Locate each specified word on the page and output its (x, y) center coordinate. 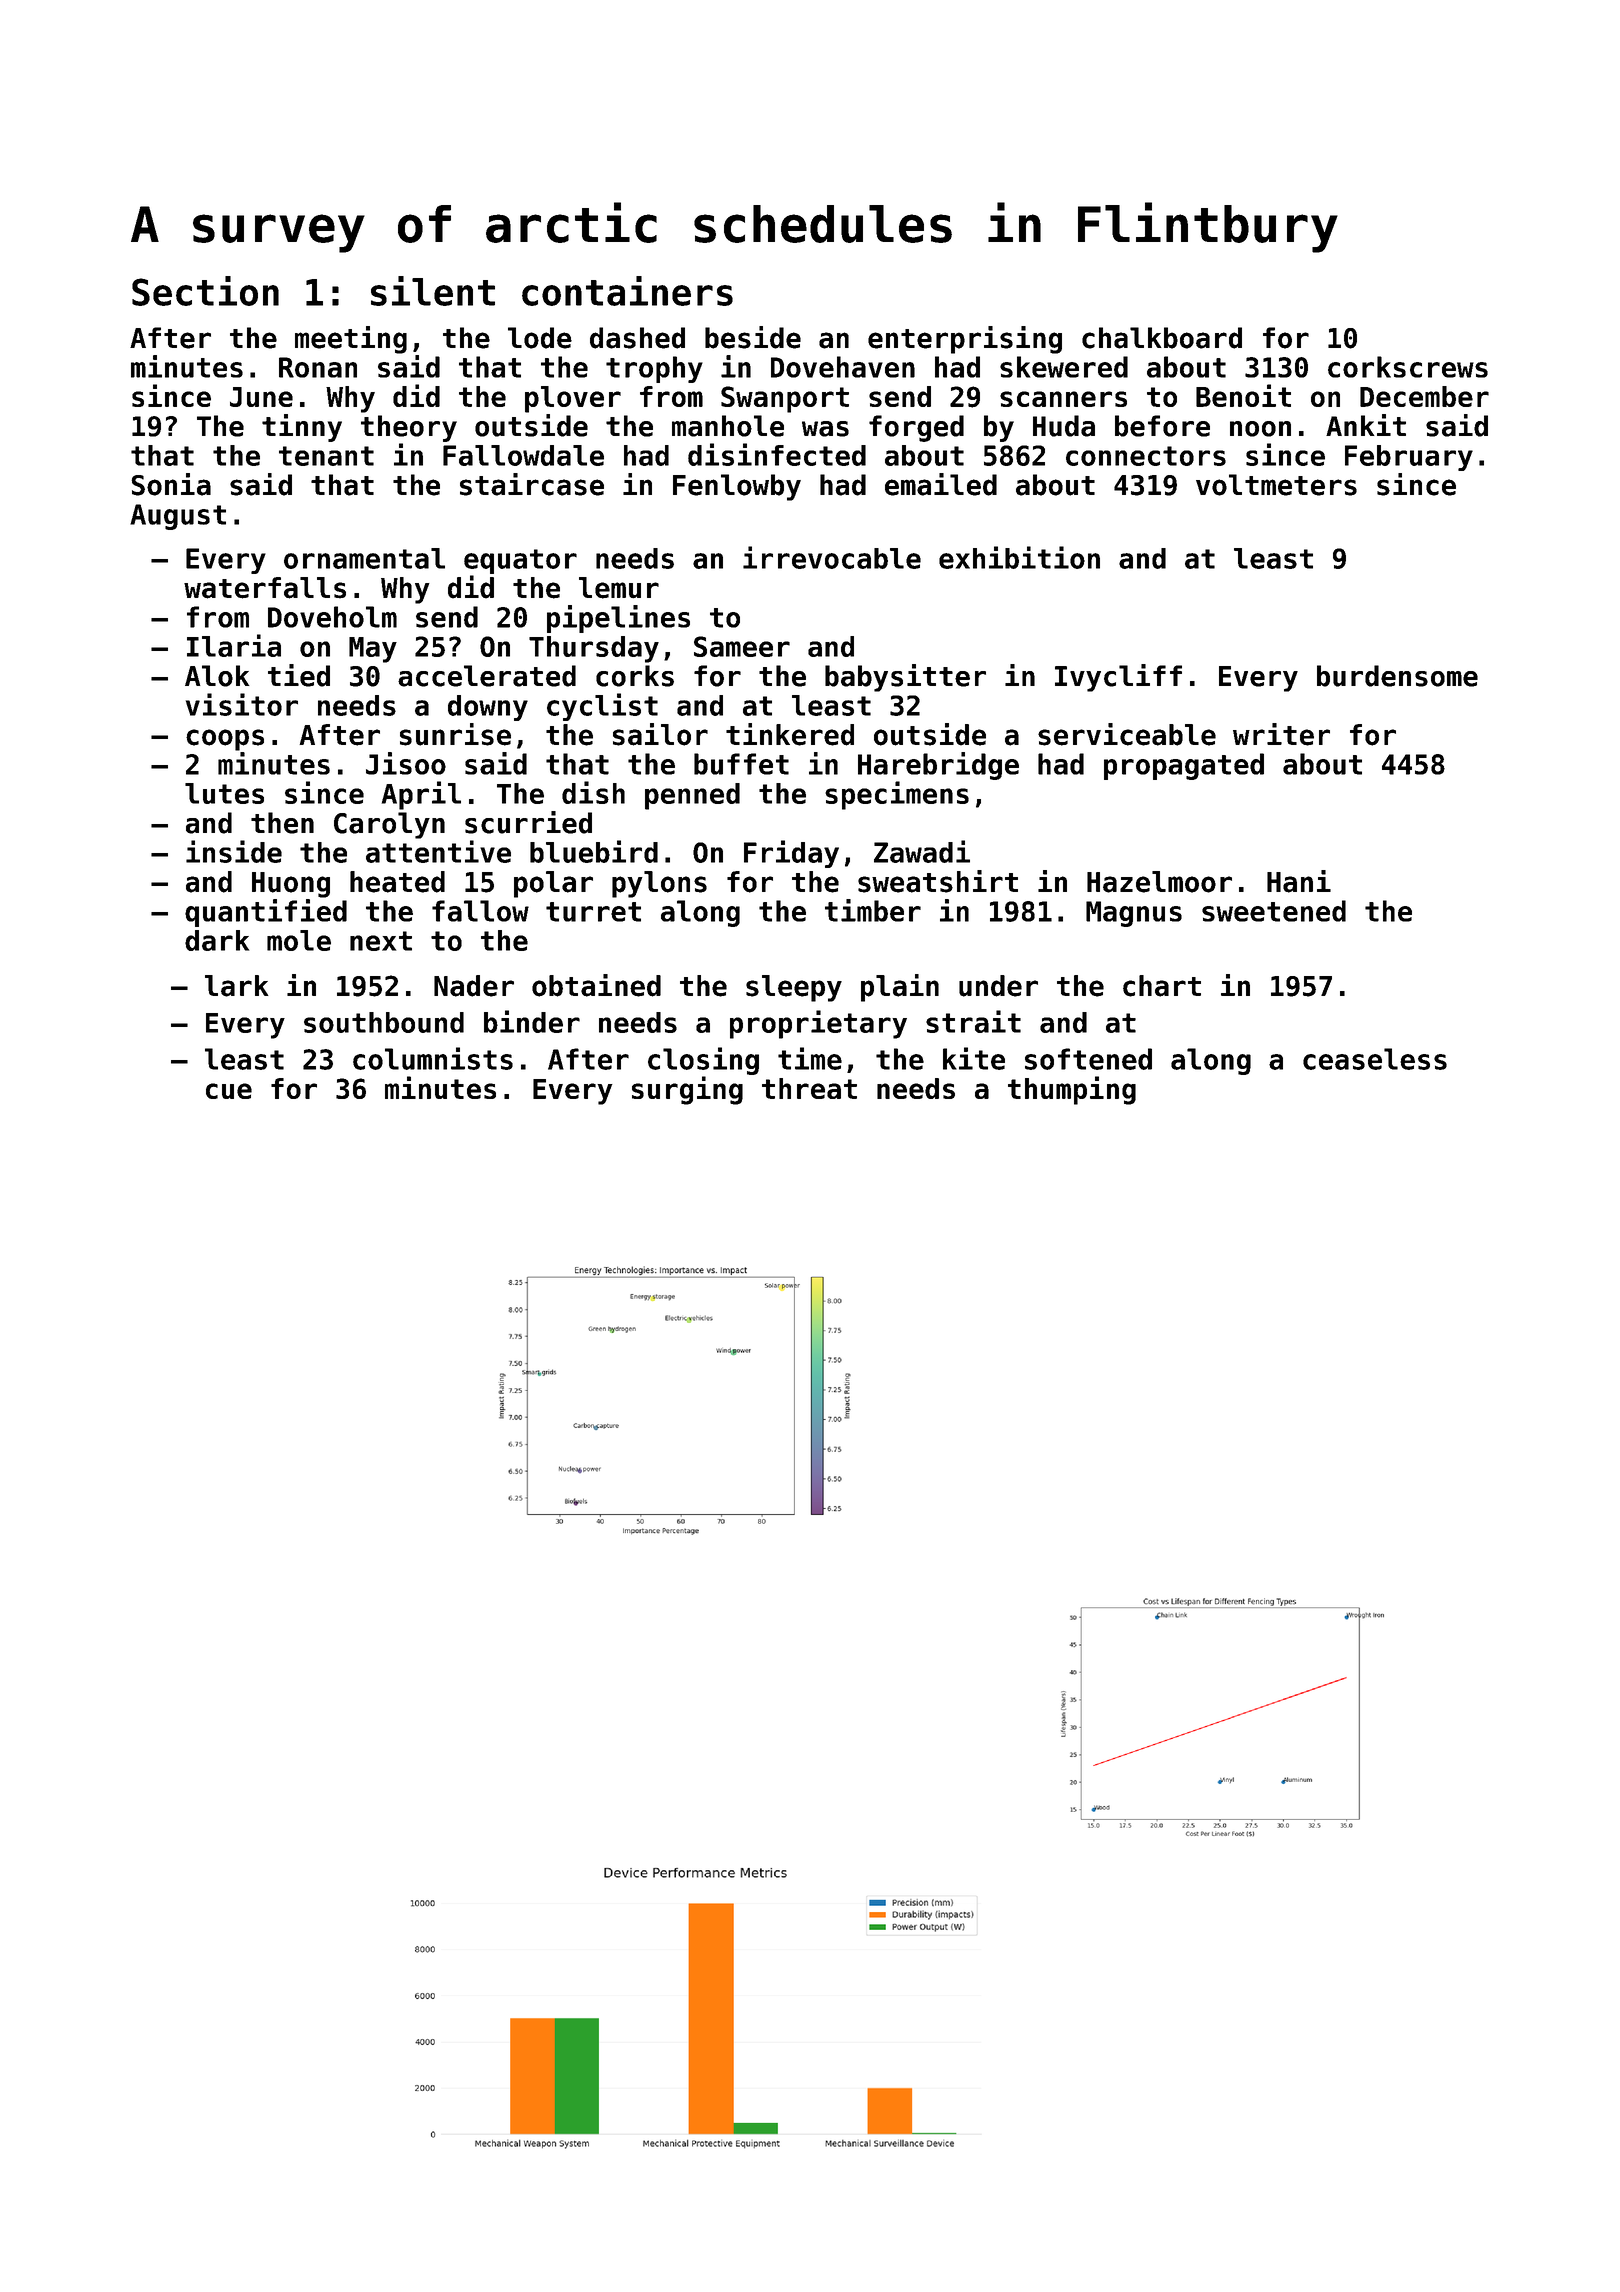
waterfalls (265, 588)
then (282, 823)
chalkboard (1162, 338)
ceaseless (1375, 1059)
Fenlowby (737, 487)
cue (229, 1091)
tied (299, 675)
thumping (1072, 1090)
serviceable (1127, 734)
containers (627, 291)
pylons (659, 884)
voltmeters (1276, 485)
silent (433, 291)
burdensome (1397, 676)
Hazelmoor (1159, 882)
